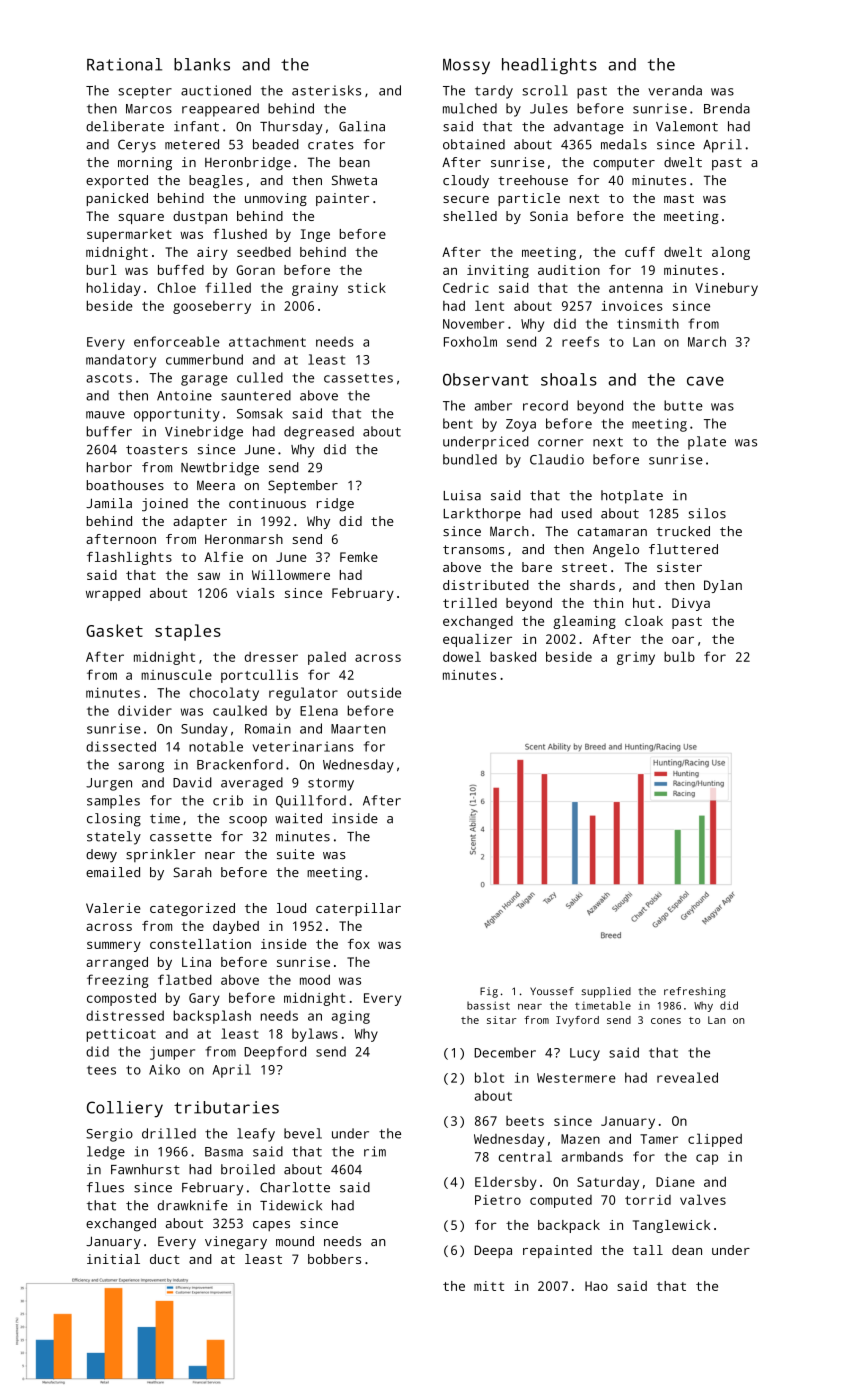  What do you see at coordinates (169, 1133) in the document?
I see `drilled` at bounding box center [169, 1133].
